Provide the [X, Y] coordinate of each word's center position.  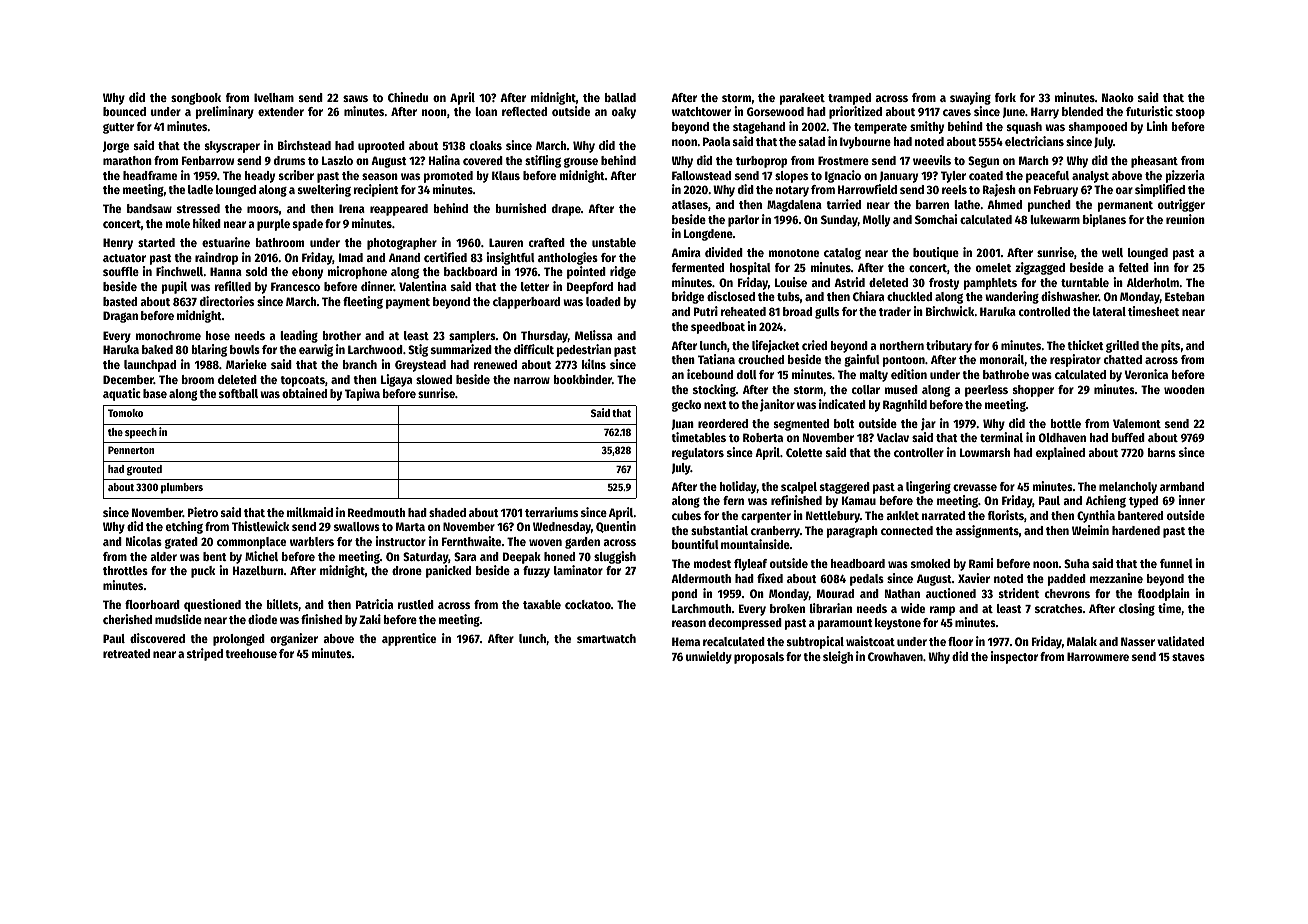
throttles [125, 570]
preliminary [225, 112]
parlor [743, 221]
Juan [683, 424]
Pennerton [131, 450]
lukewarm [1055, 219]
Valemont [1137, 423]
